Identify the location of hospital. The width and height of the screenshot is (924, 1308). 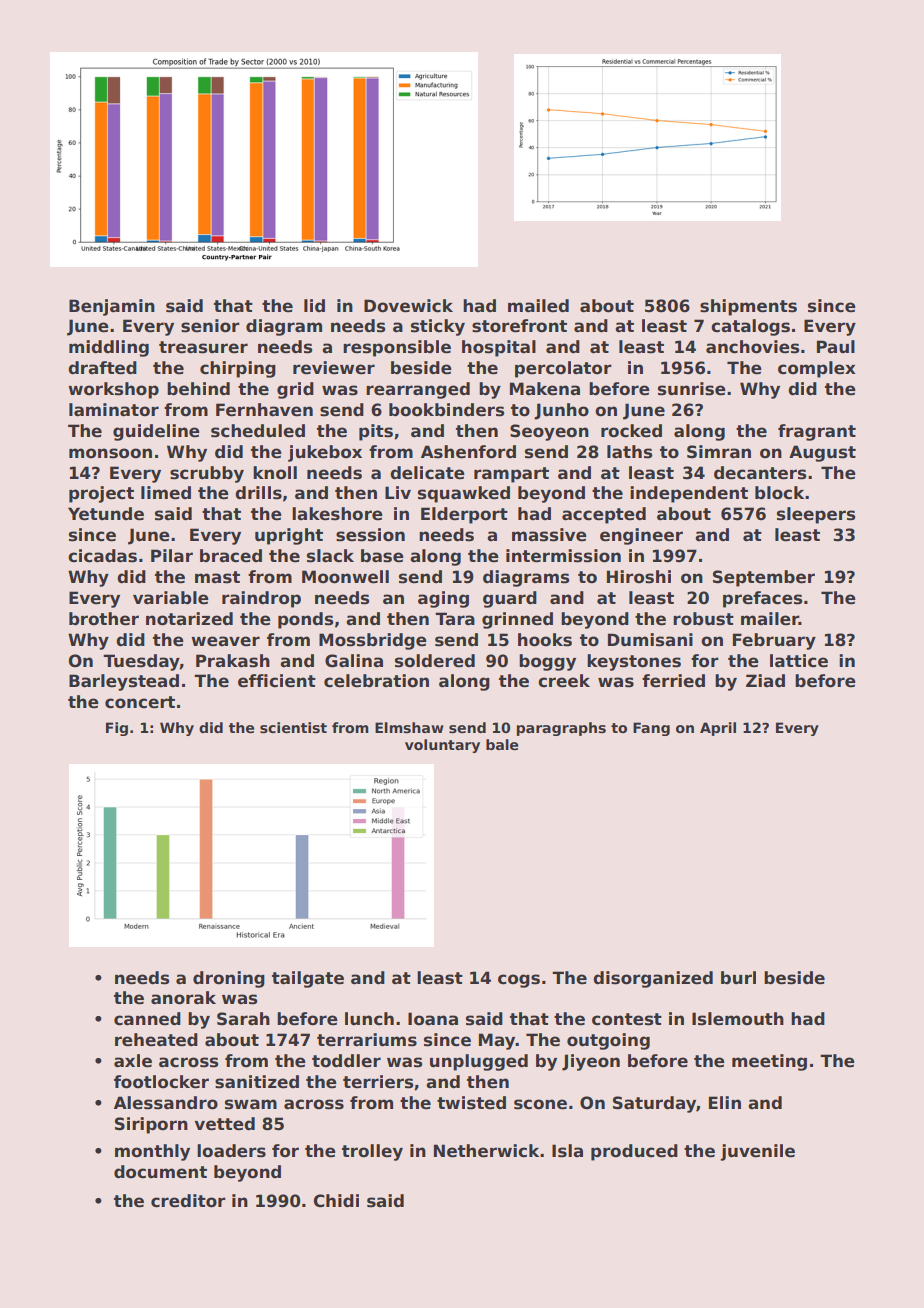
(499, 348).
